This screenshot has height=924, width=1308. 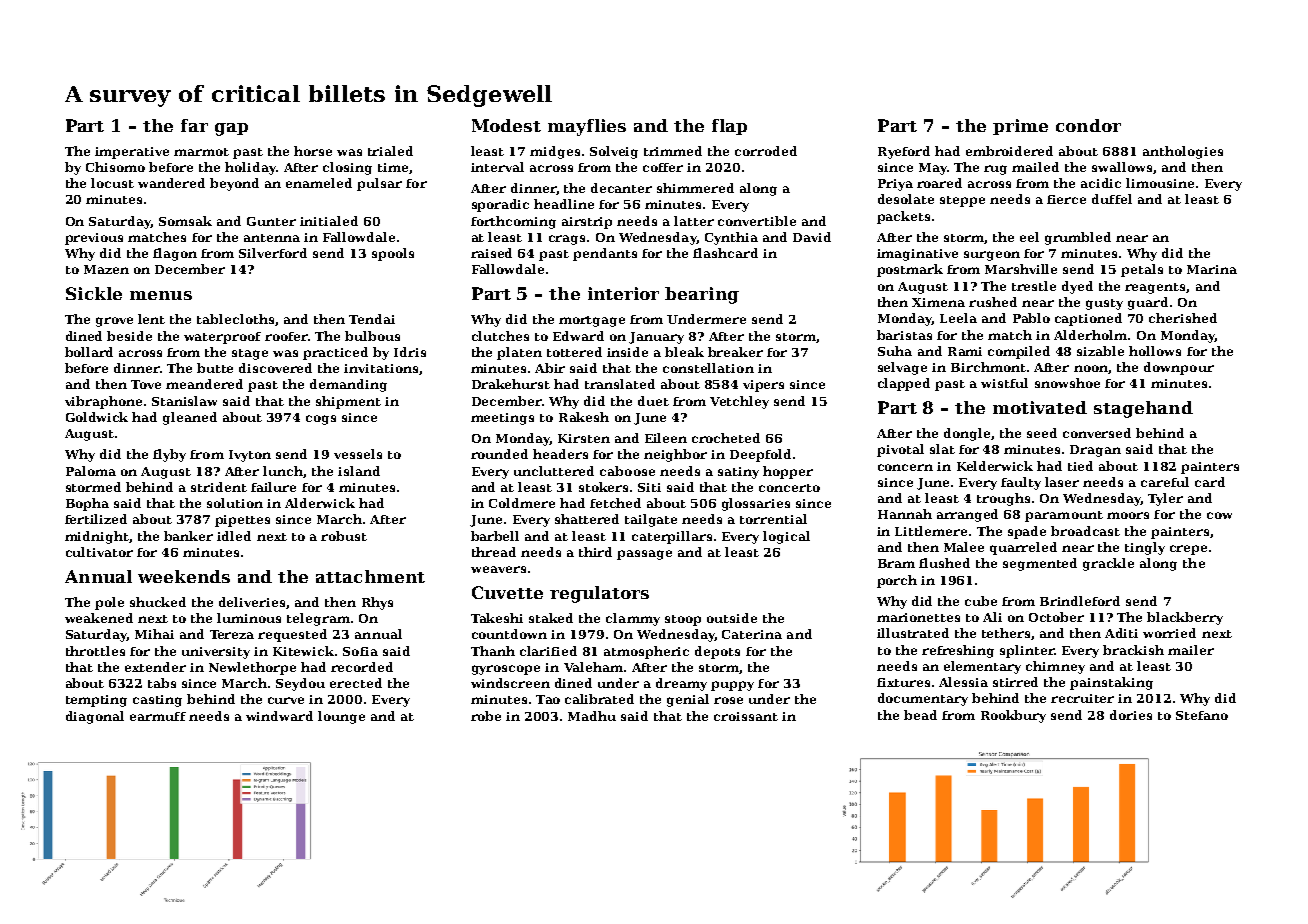 What do you see at coordinates (321, 420) in the screenshot?
I see `cogs` at bounding box center [321, 420].
